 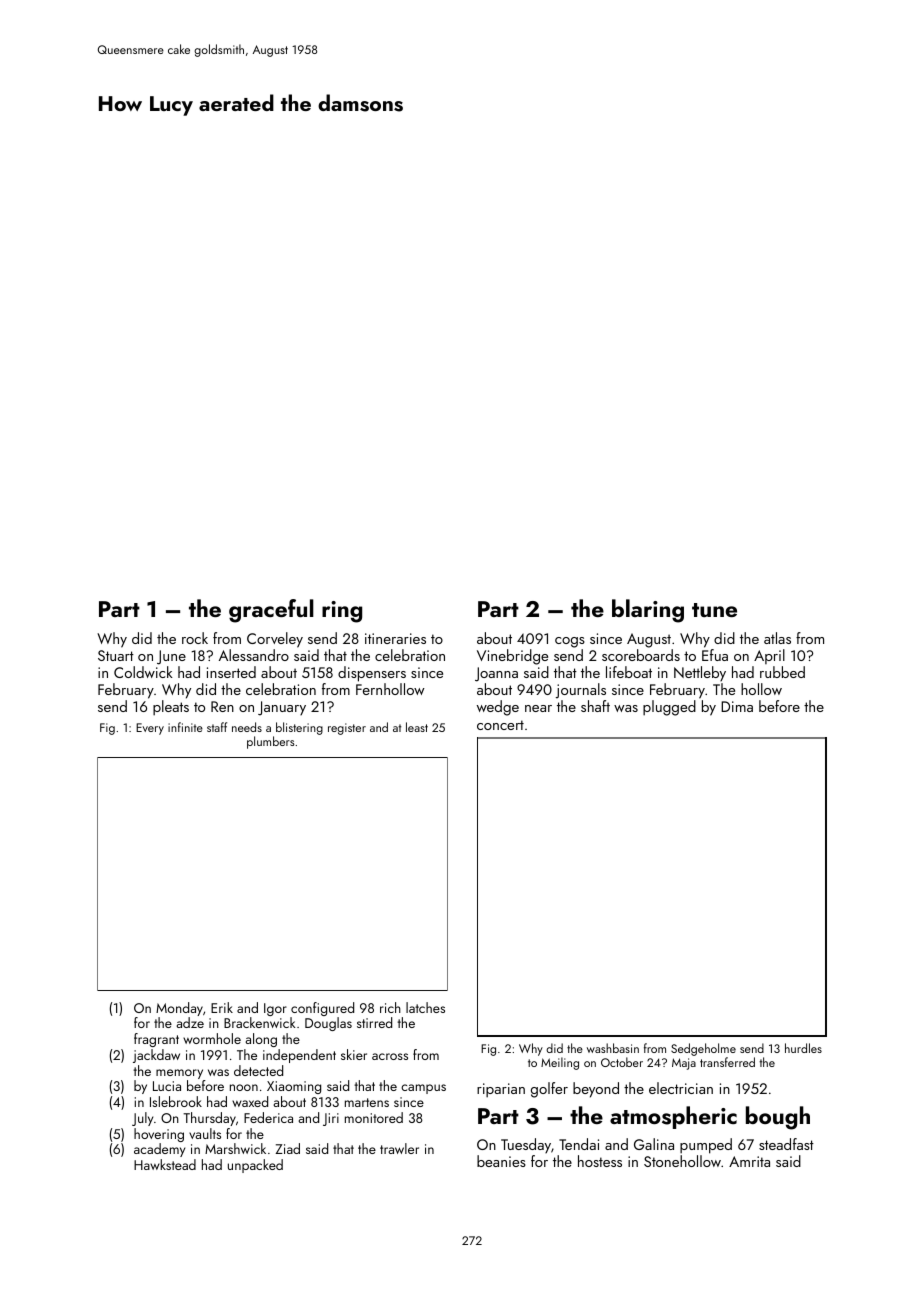 What do you see at coordinates (613, 1048) in the document?
I see `washbasin` at bounding box center [613, 1048].
